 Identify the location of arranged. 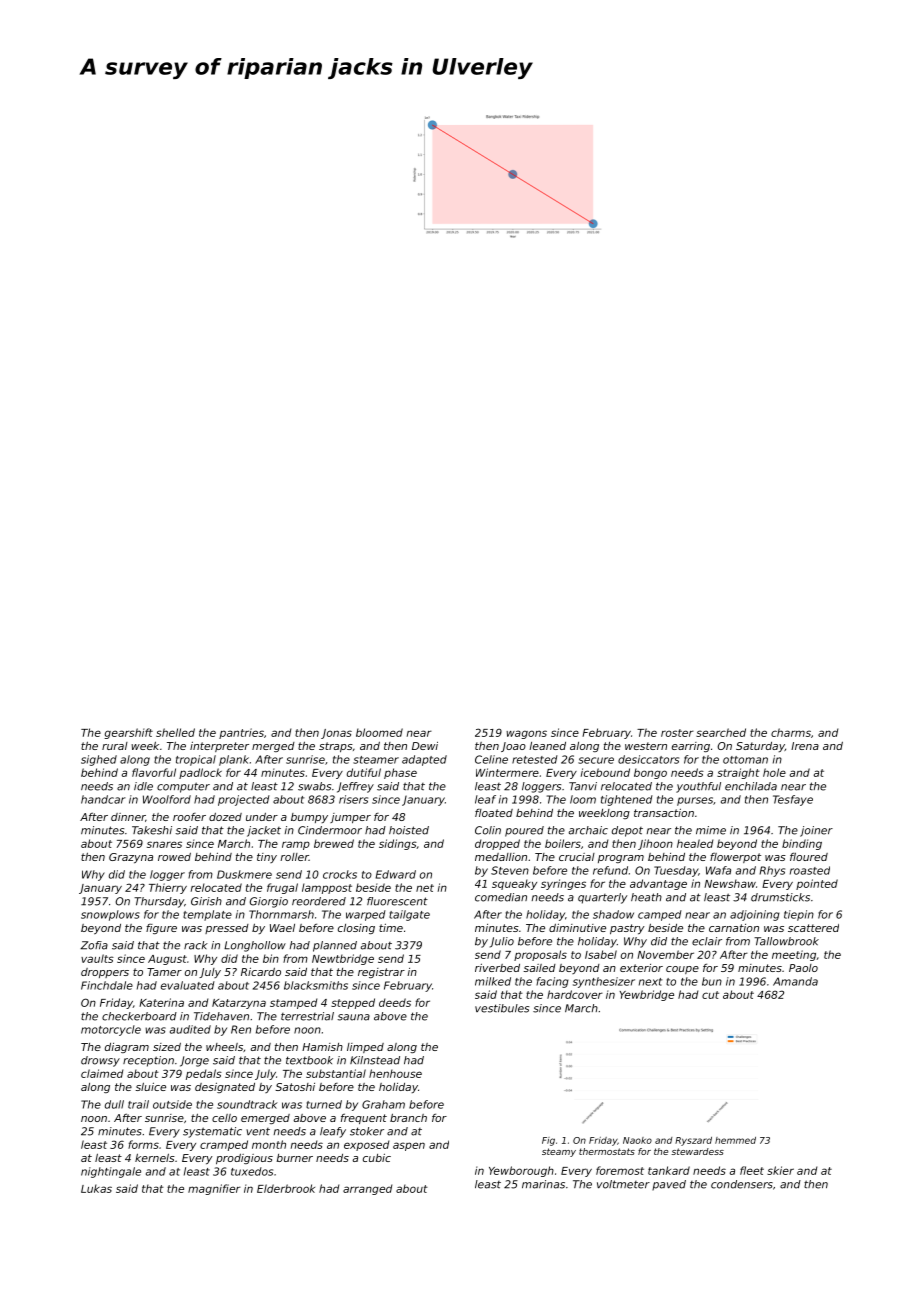
(367, 1189).
